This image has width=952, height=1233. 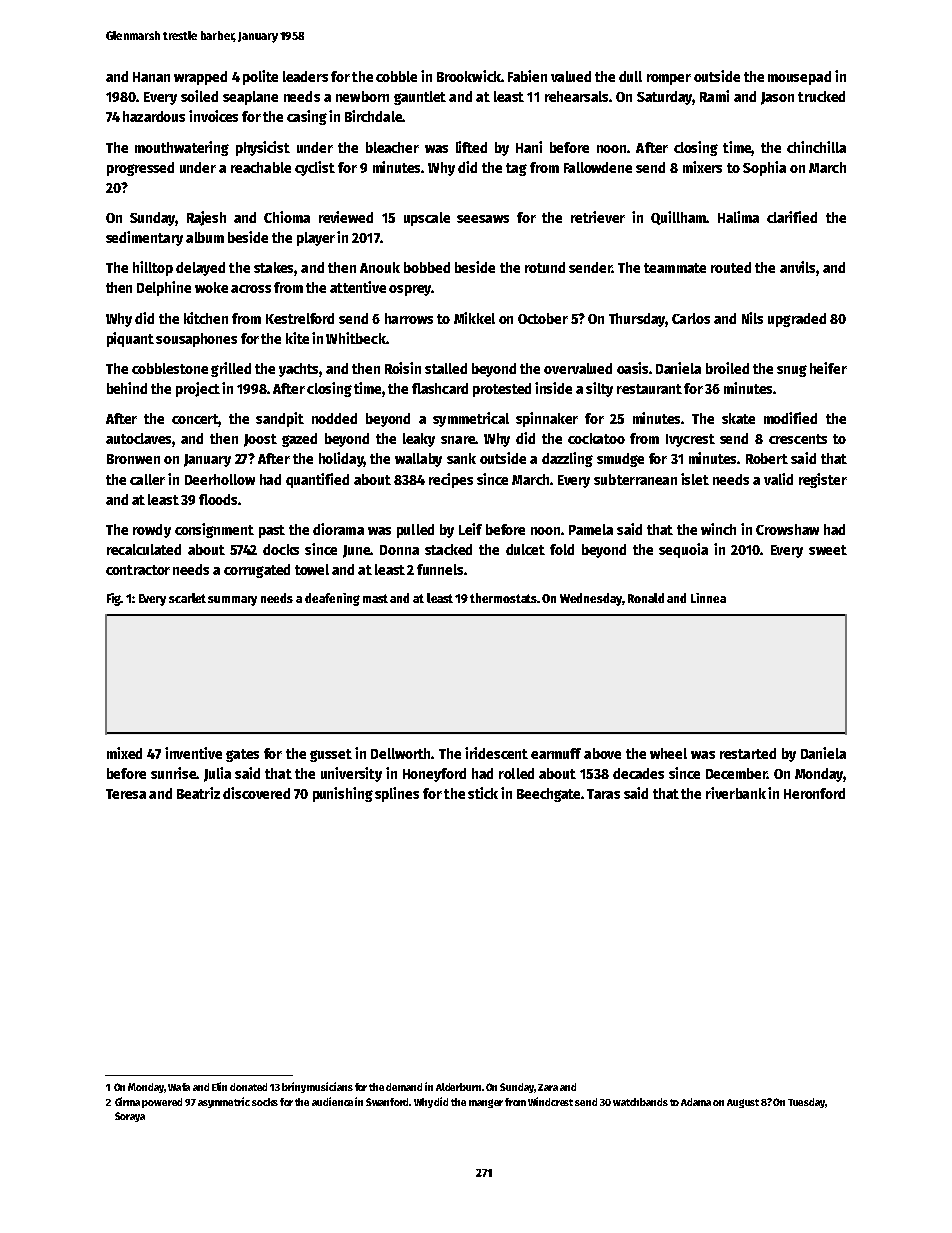 I want to click on Swanford, so click(x=387, y=1102).
